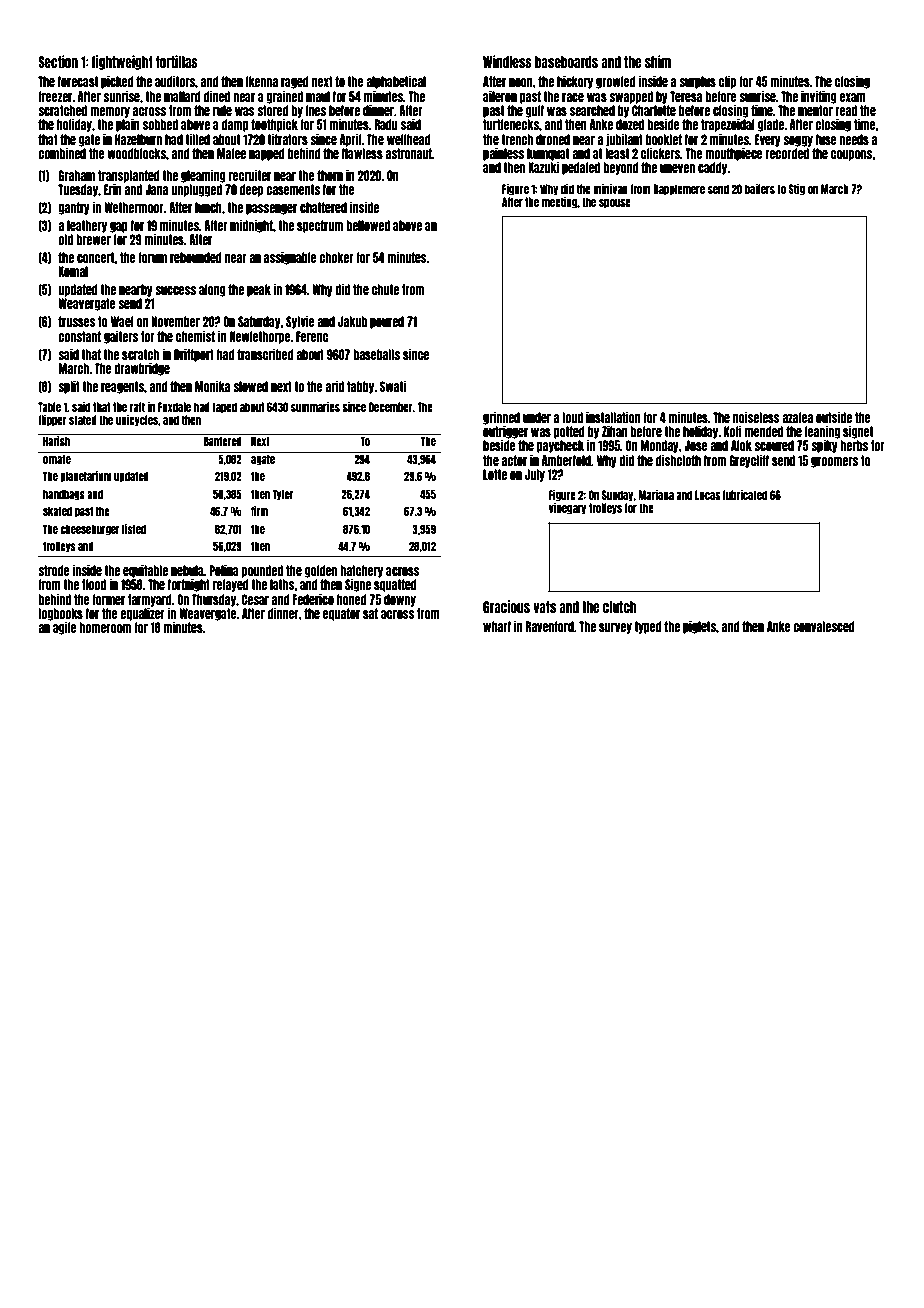 The height and width of the page is (1308, 924). I want to click on noiseless, so click(756, 417).
